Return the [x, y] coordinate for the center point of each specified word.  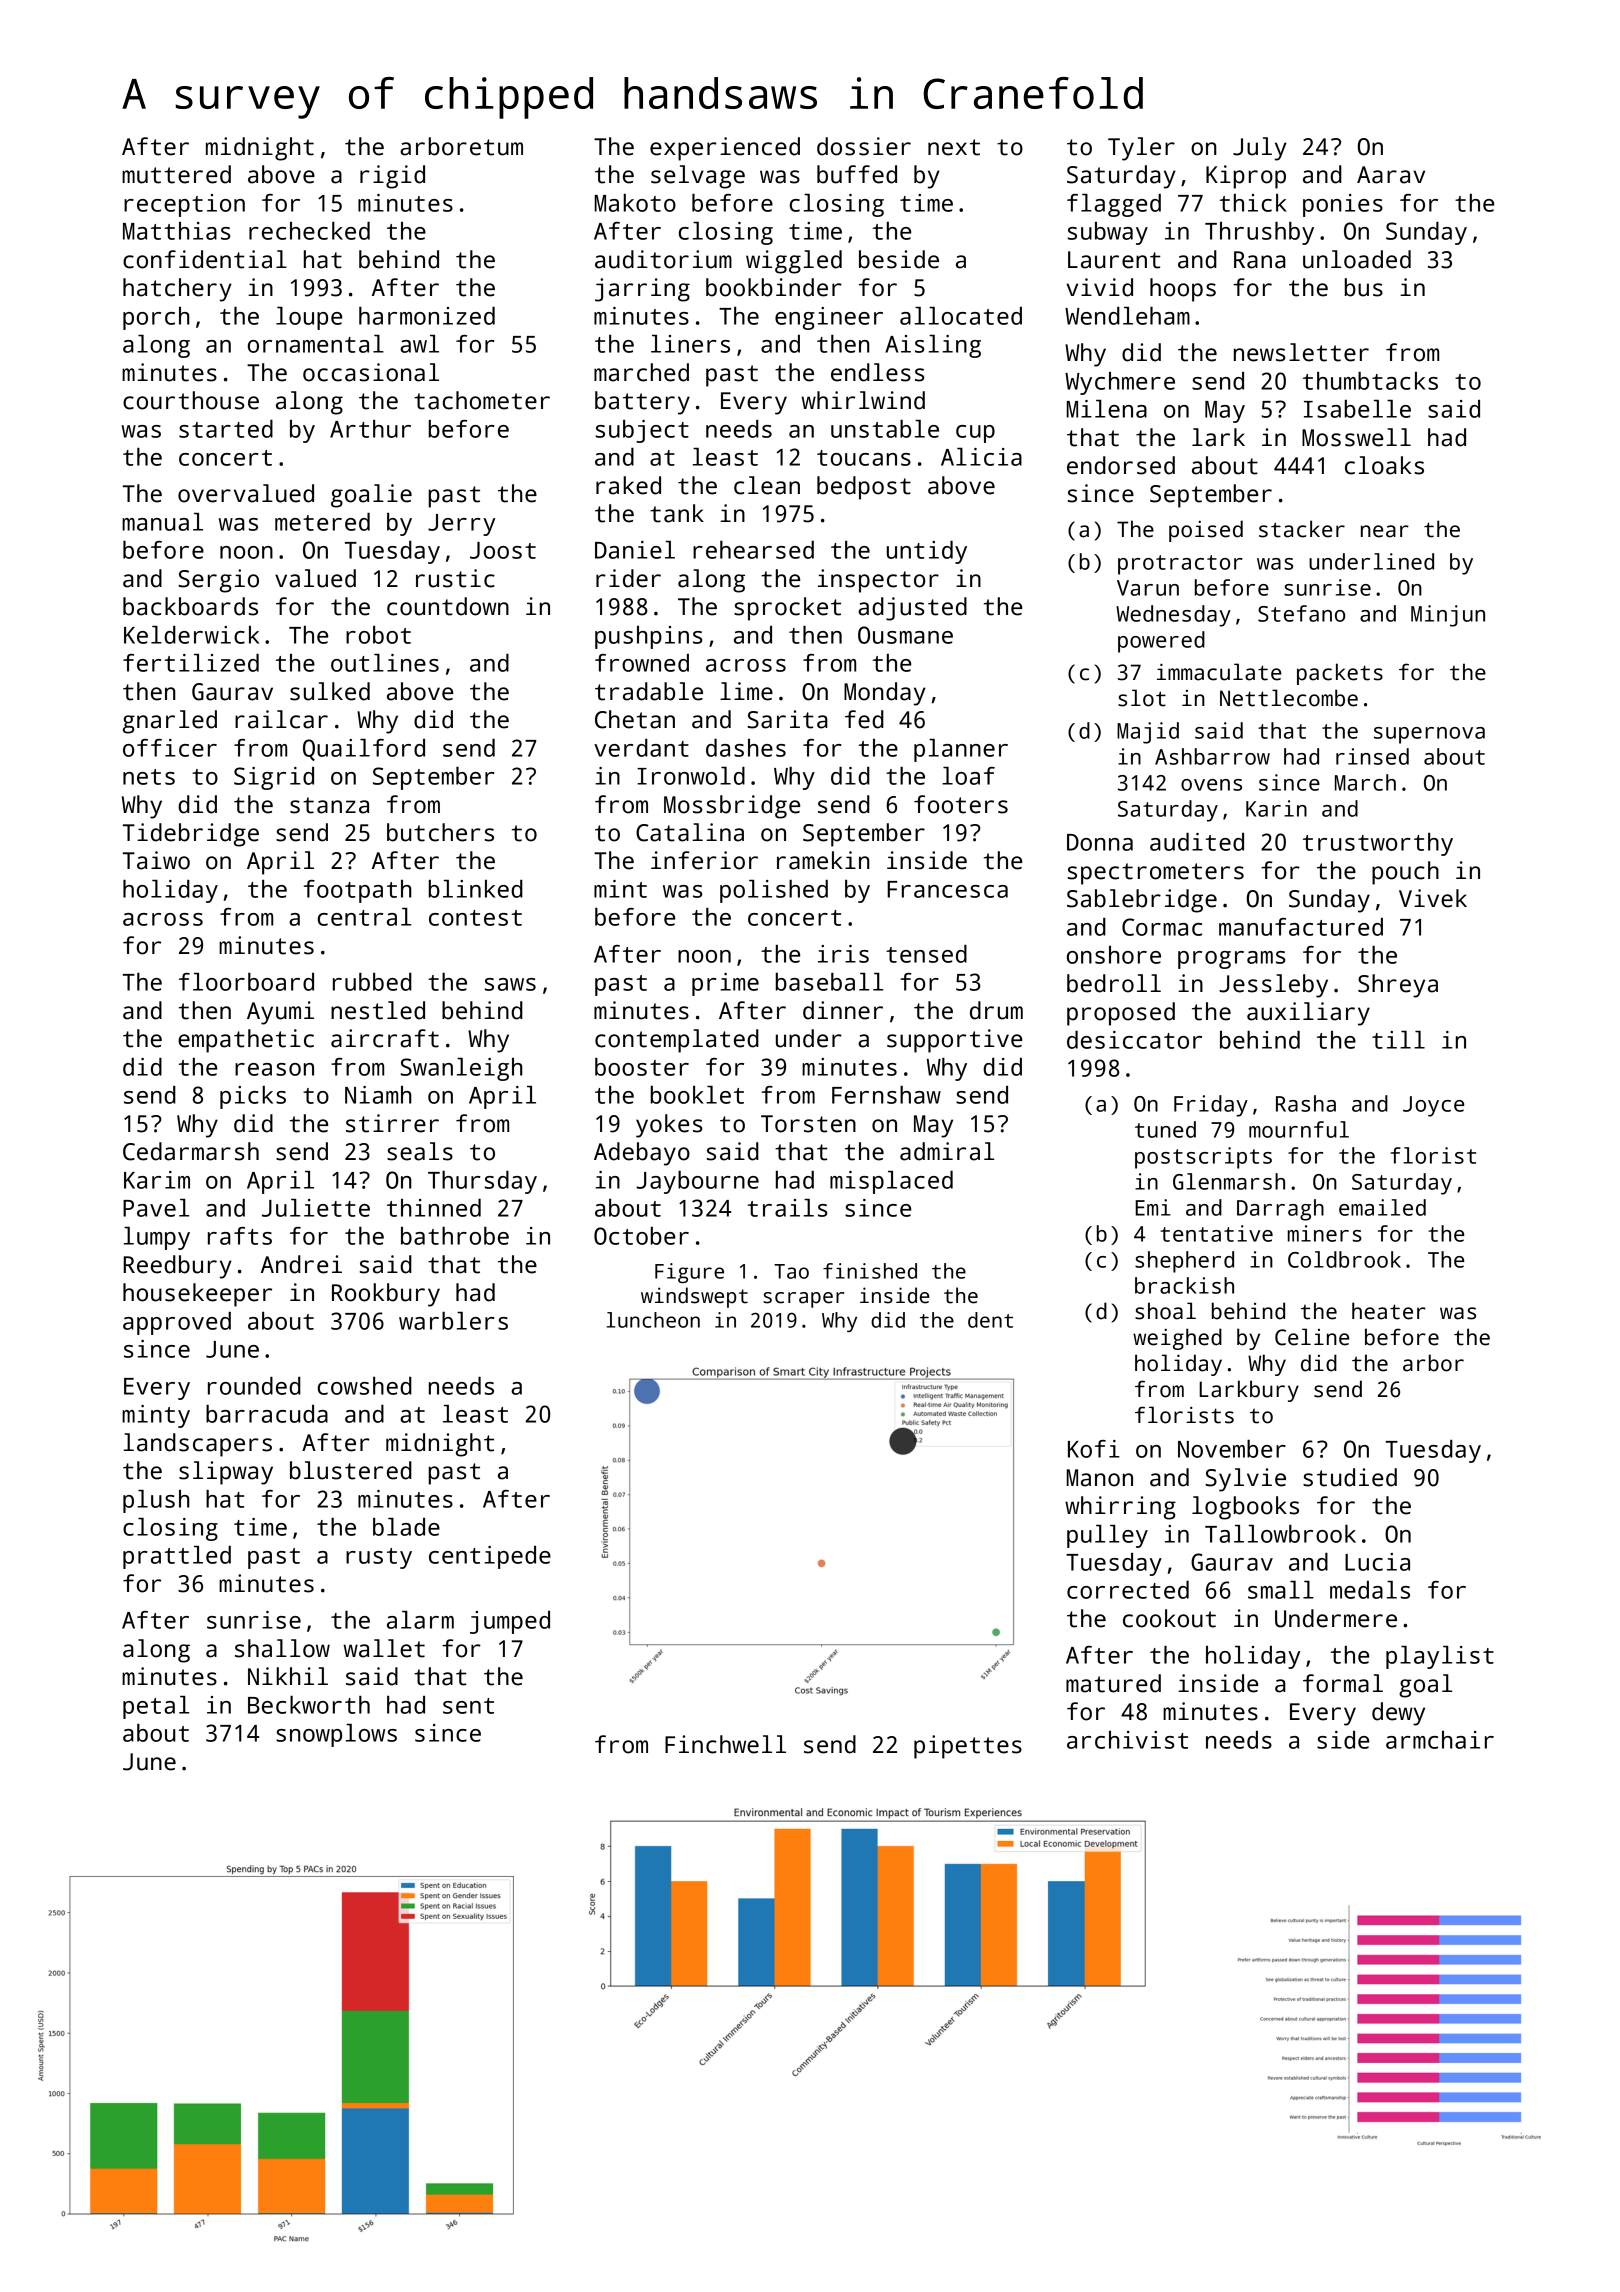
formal [1343, 1683]
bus [1364, 287]
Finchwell [725, 1744]
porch [156, 318]
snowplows [336, 1735]
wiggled [794, 262]
